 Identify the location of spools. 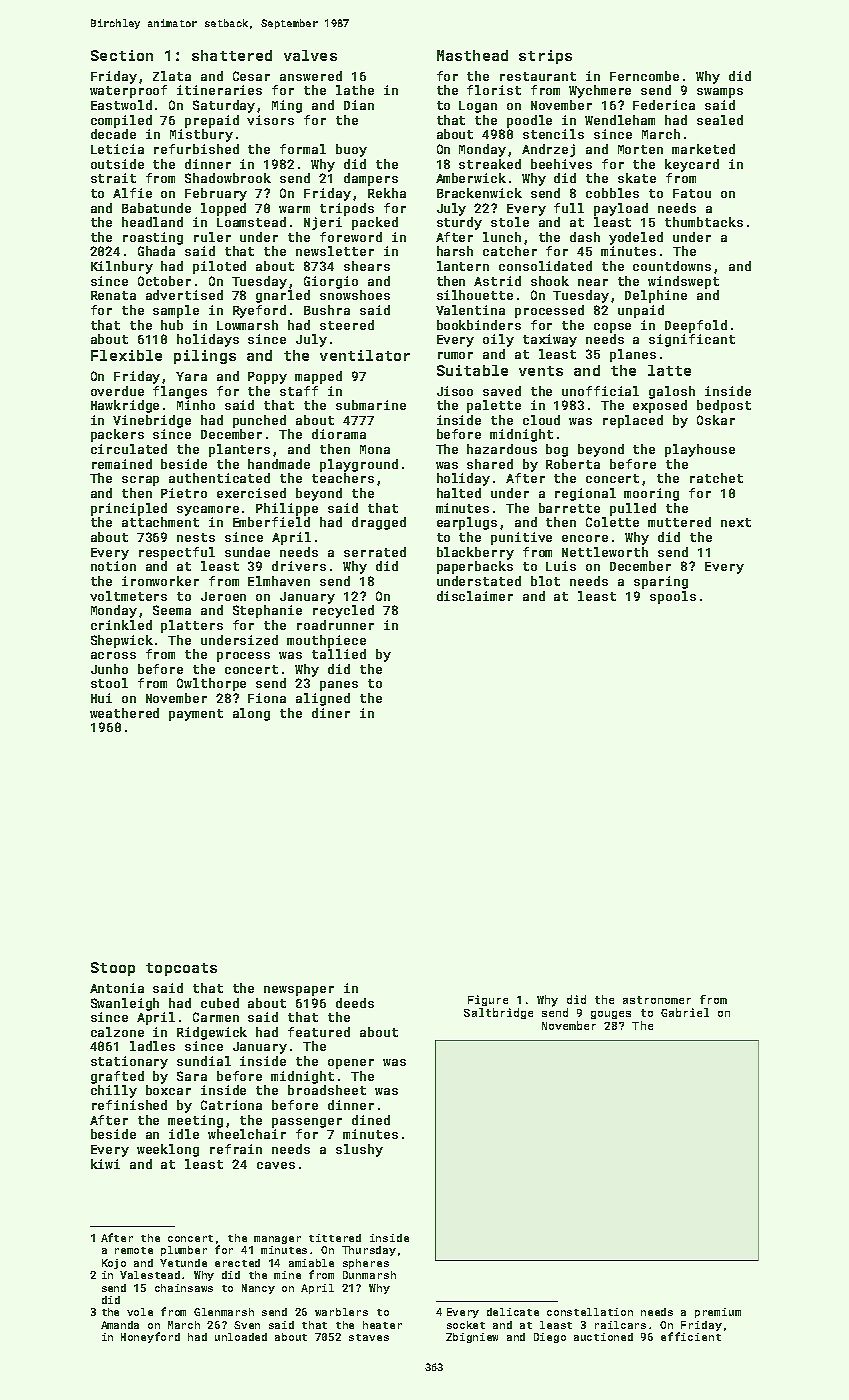
(673, 597).
